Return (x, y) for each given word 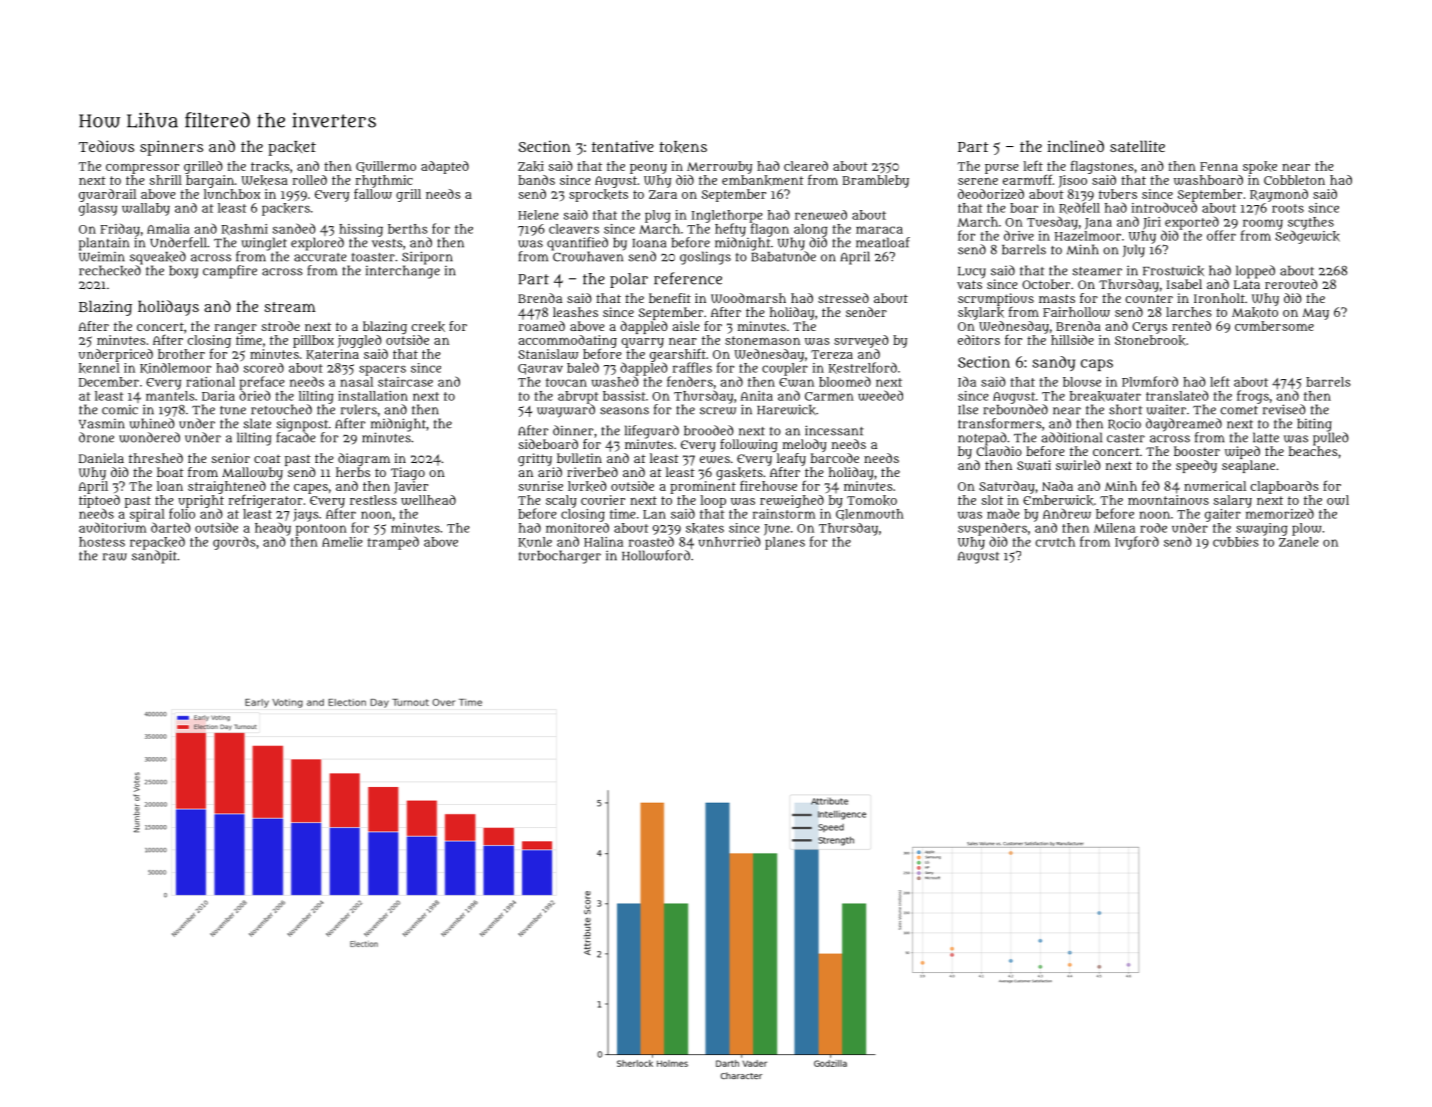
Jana (1098, 224)
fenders (690, 381)
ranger (236, 329)
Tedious (106, 146)
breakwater (1105, 396)
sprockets (598, 195)
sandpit (154, 557)
